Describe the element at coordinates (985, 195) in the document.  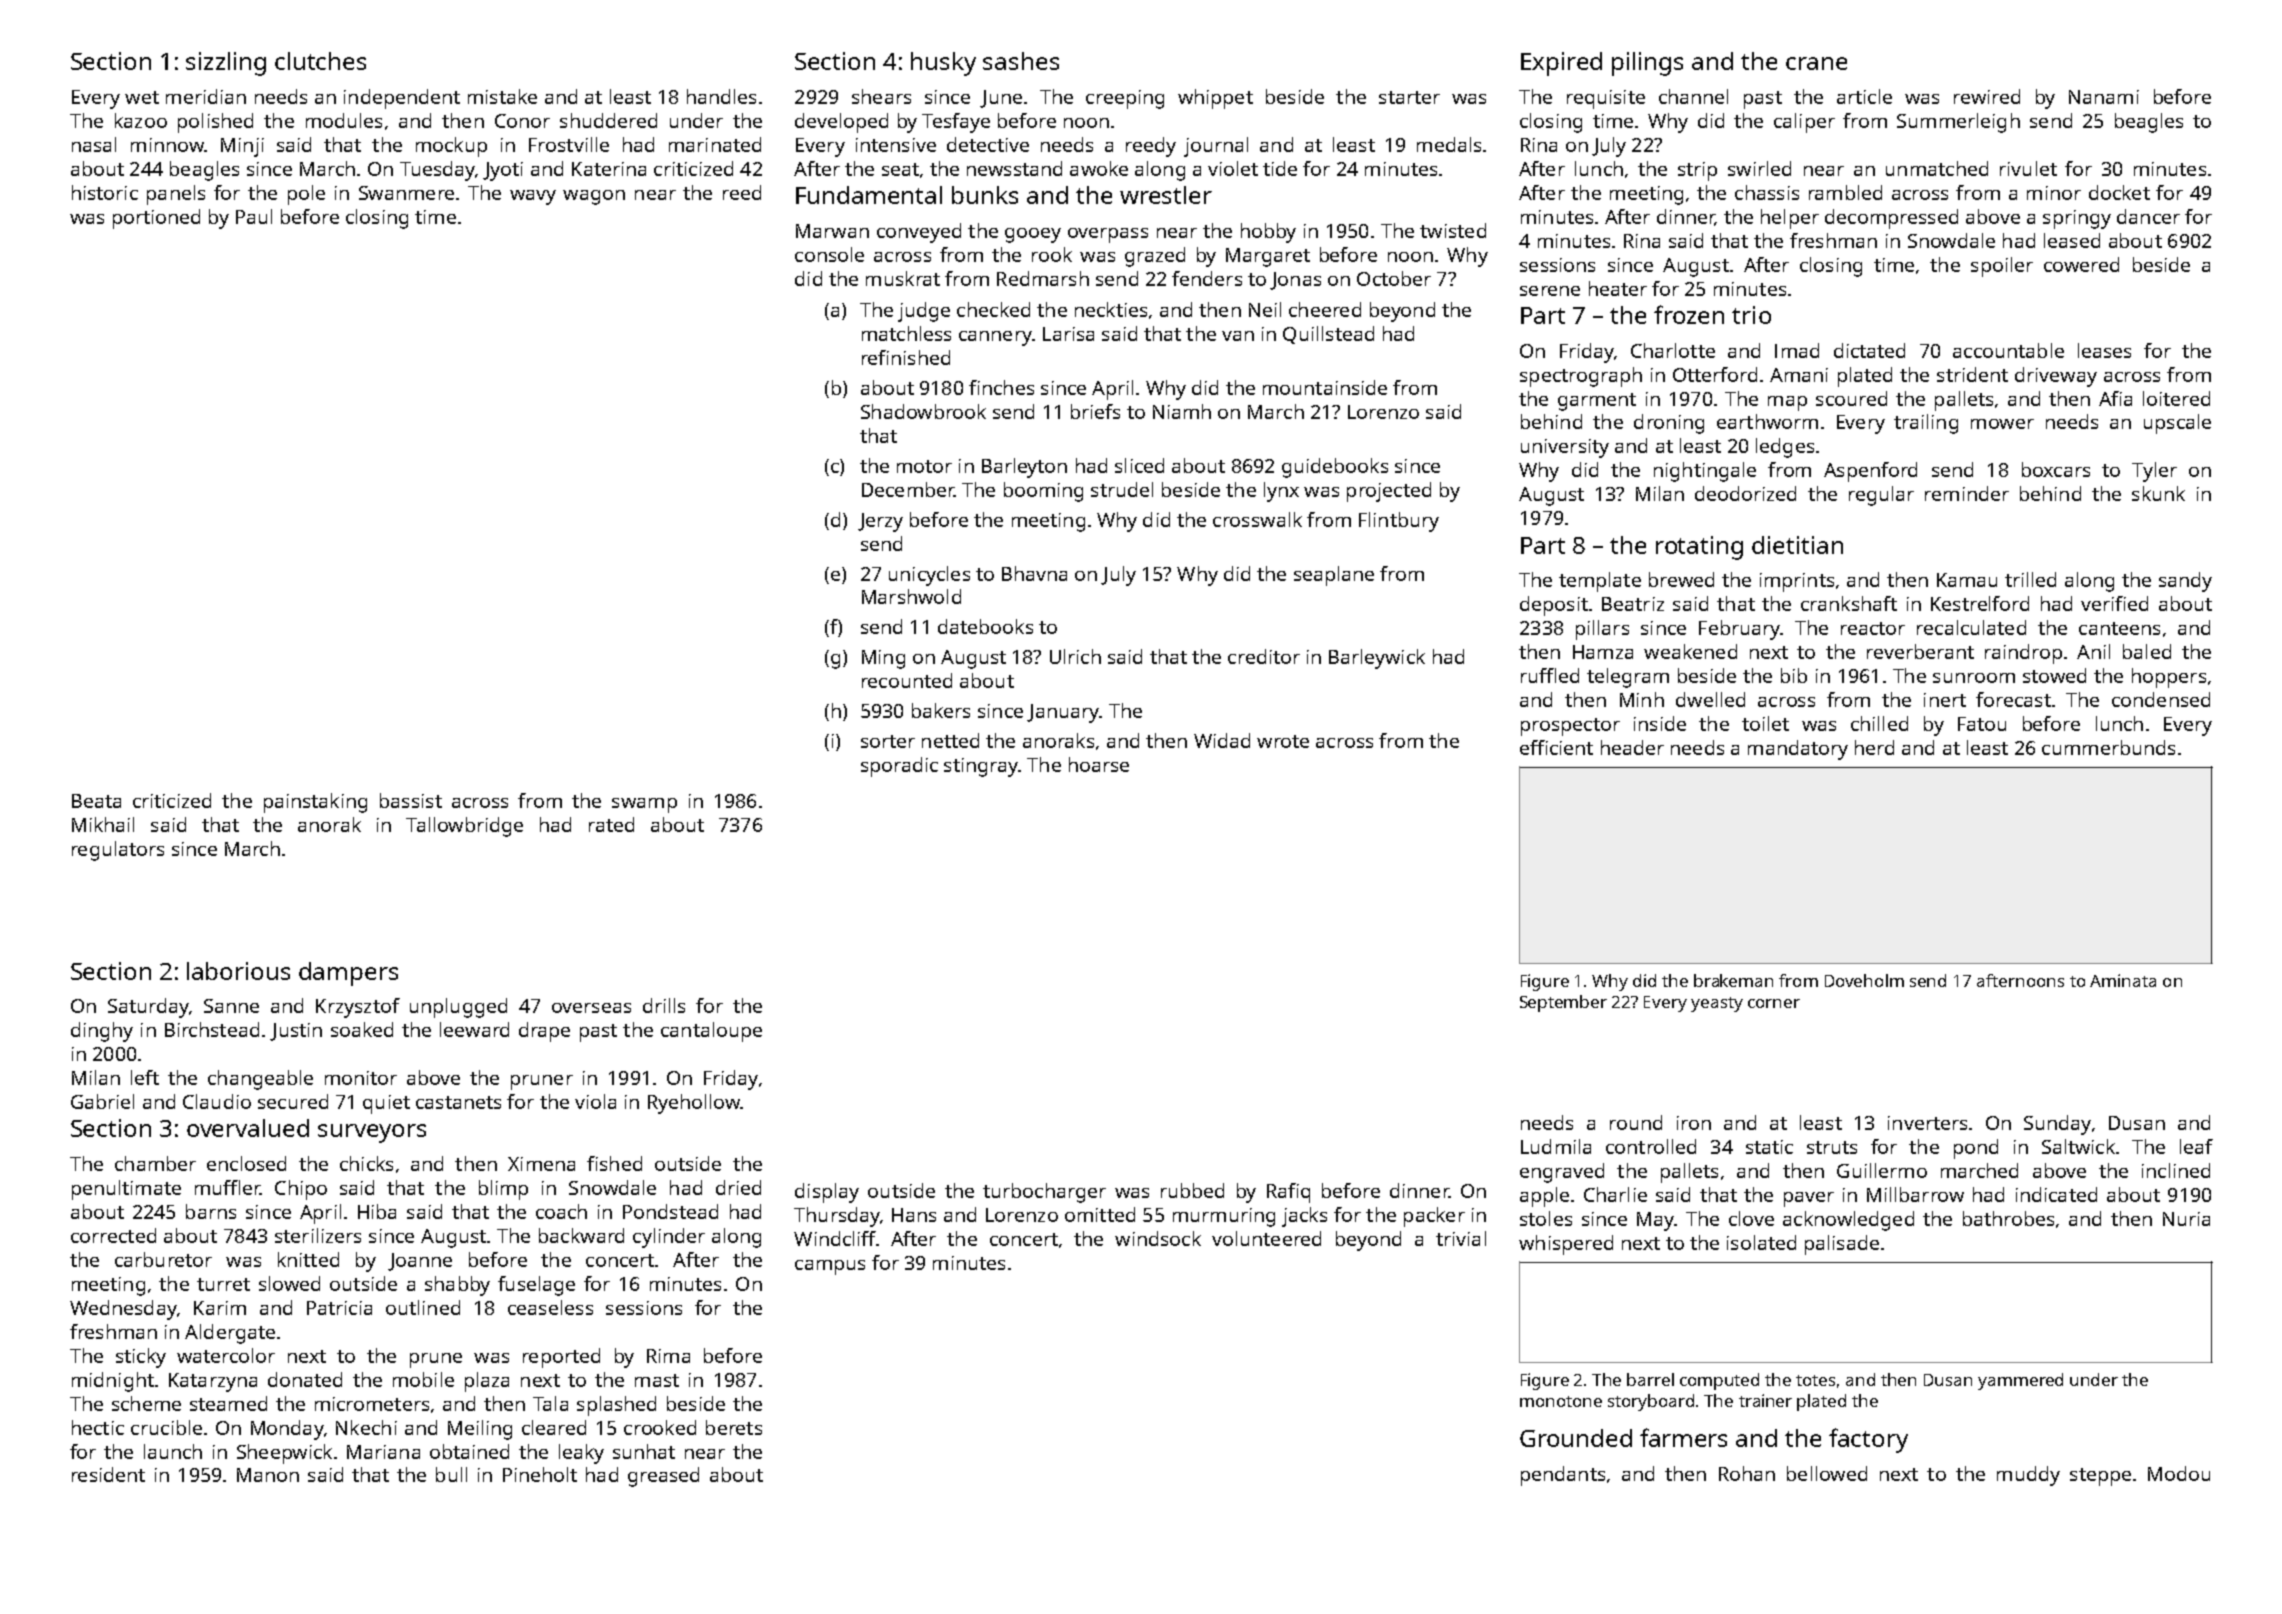
I see `bunks` at that location.
